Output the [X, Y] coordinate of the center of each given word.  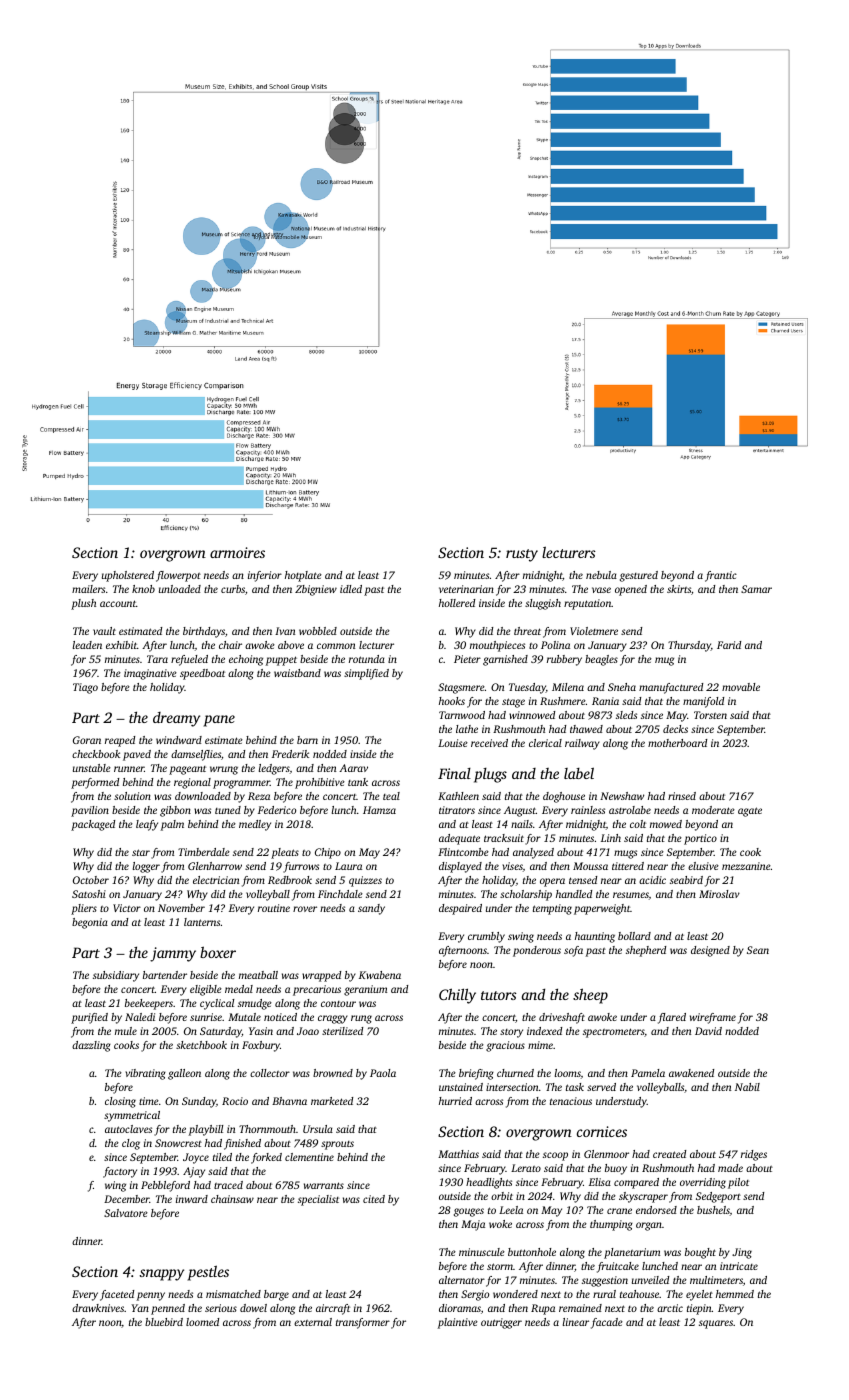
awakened [691, 1073]
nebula [601, 575]
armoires [237, 552]
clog [131, 1144]
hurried [455, 1101]
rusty [522, 555]
